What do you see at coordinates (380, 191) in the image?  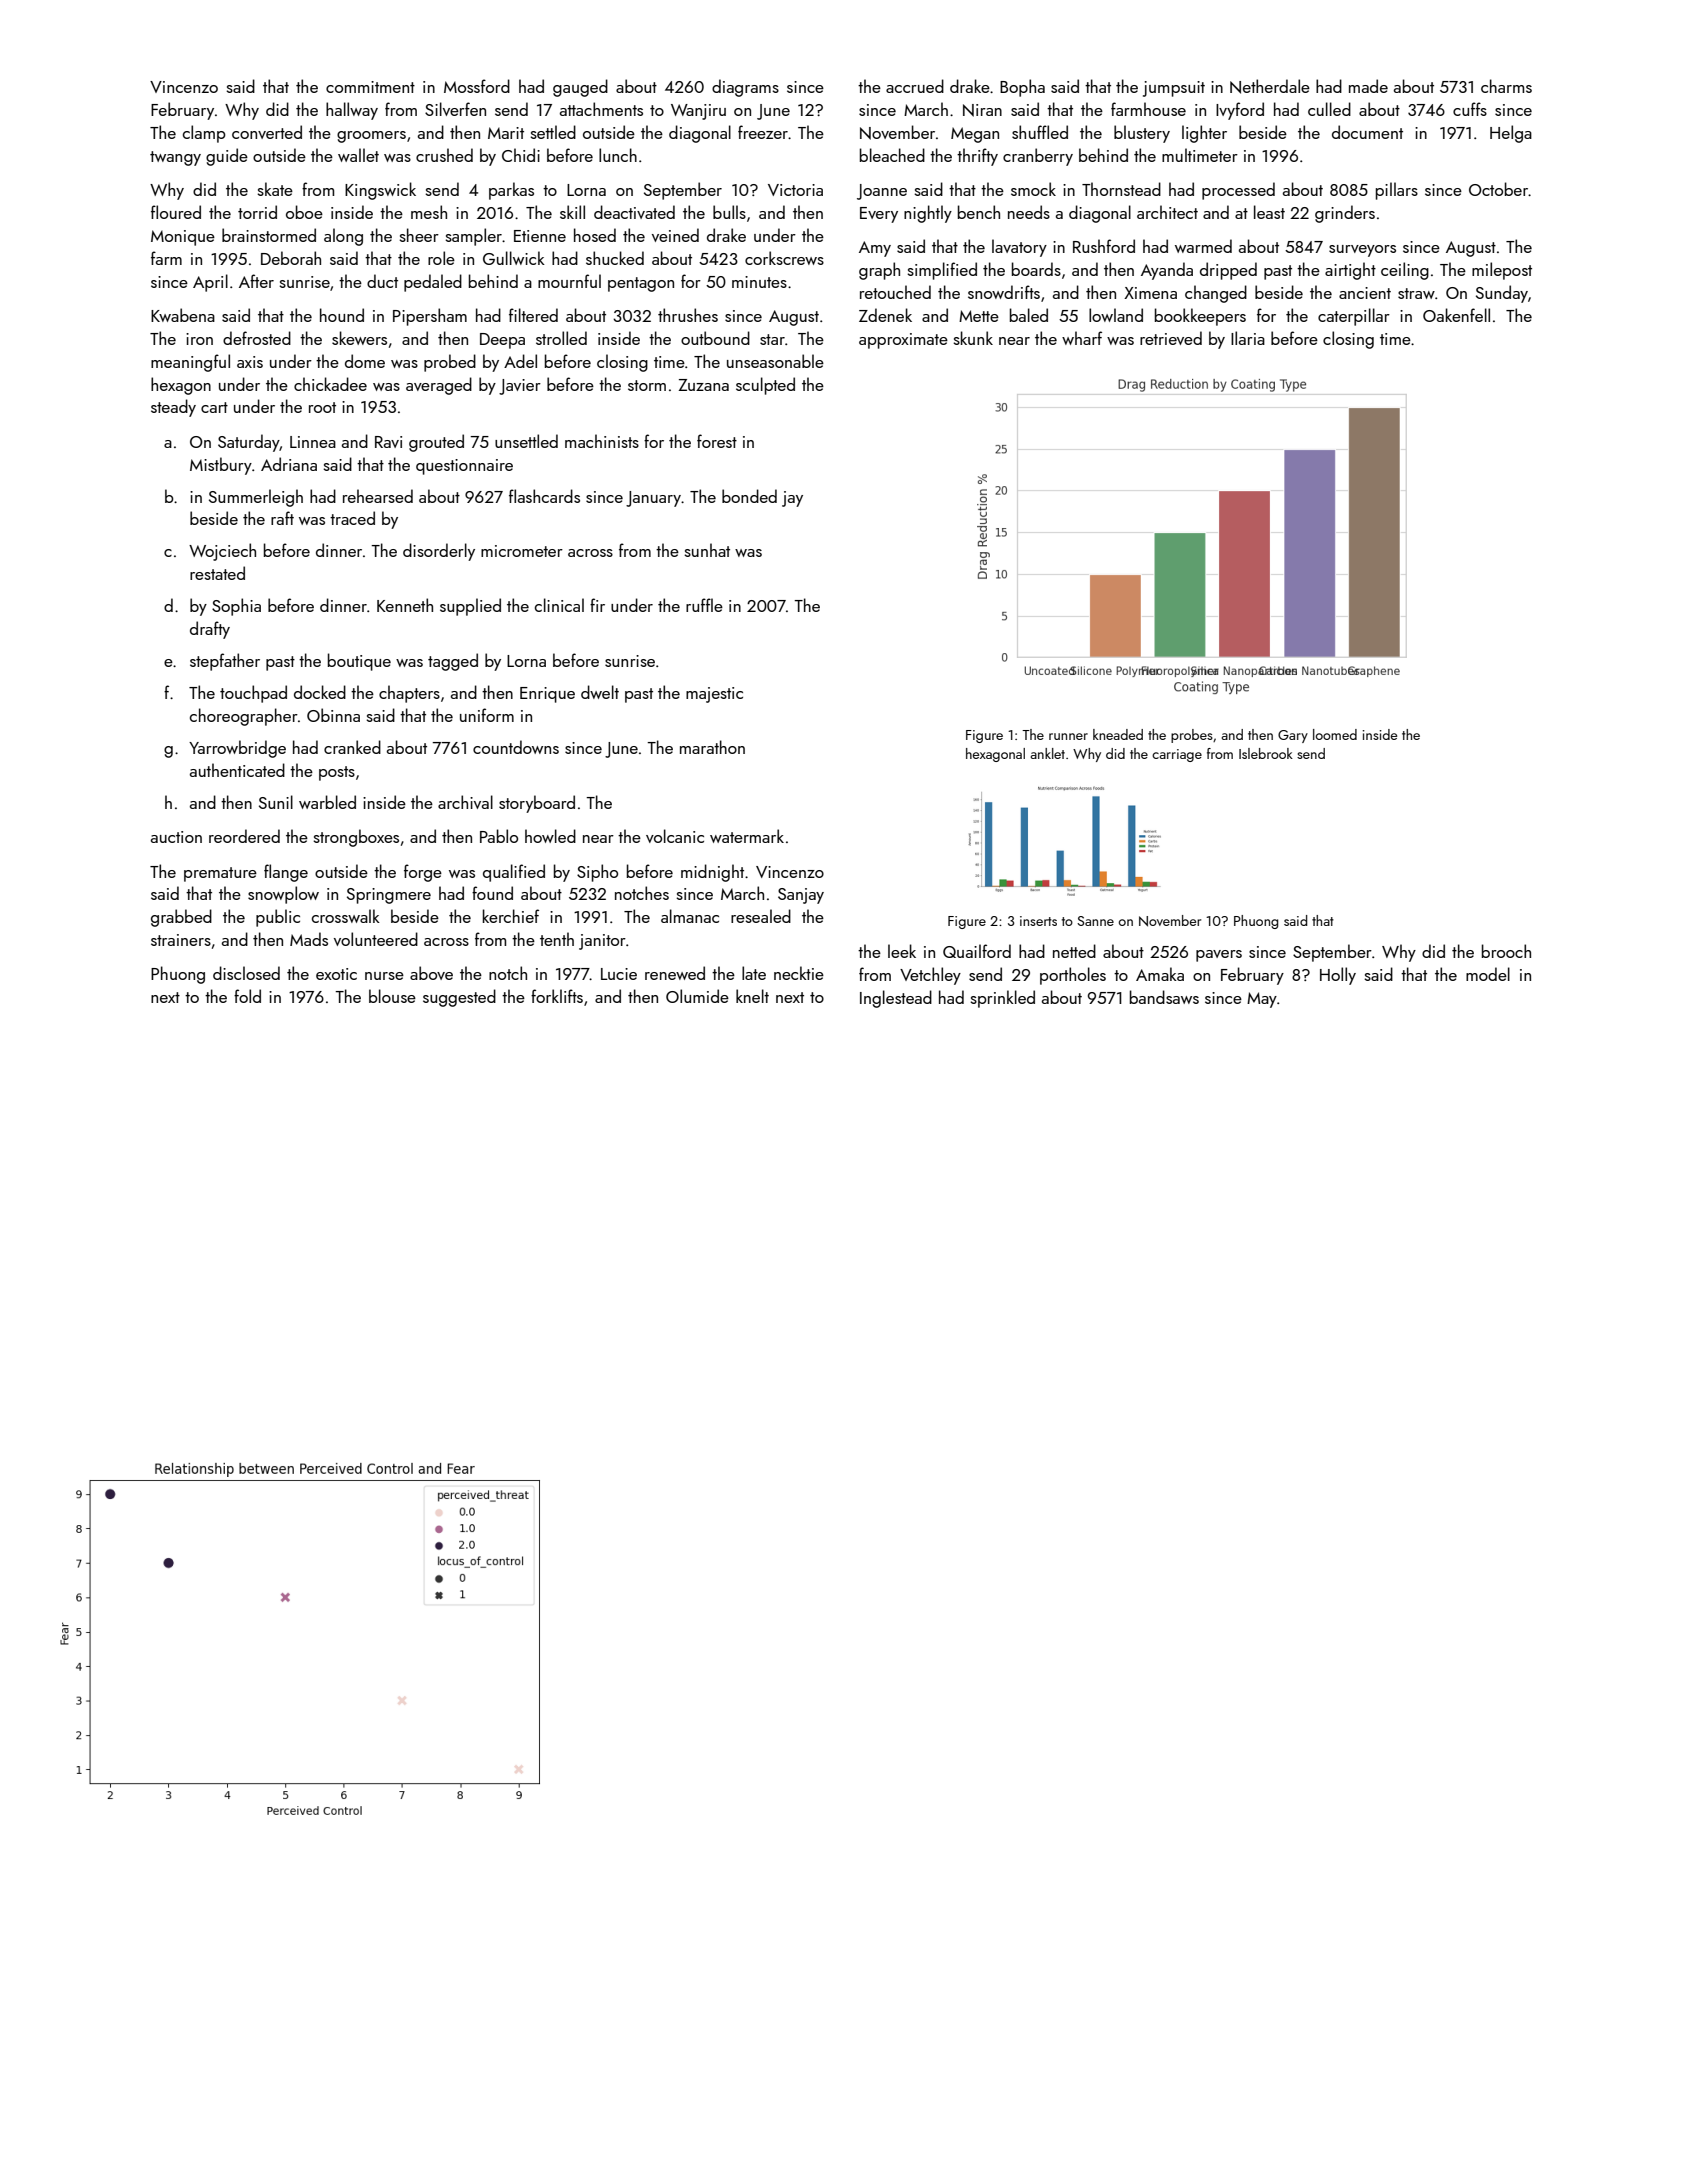 I see `Kingswick` at bounding box center [380, 191].
